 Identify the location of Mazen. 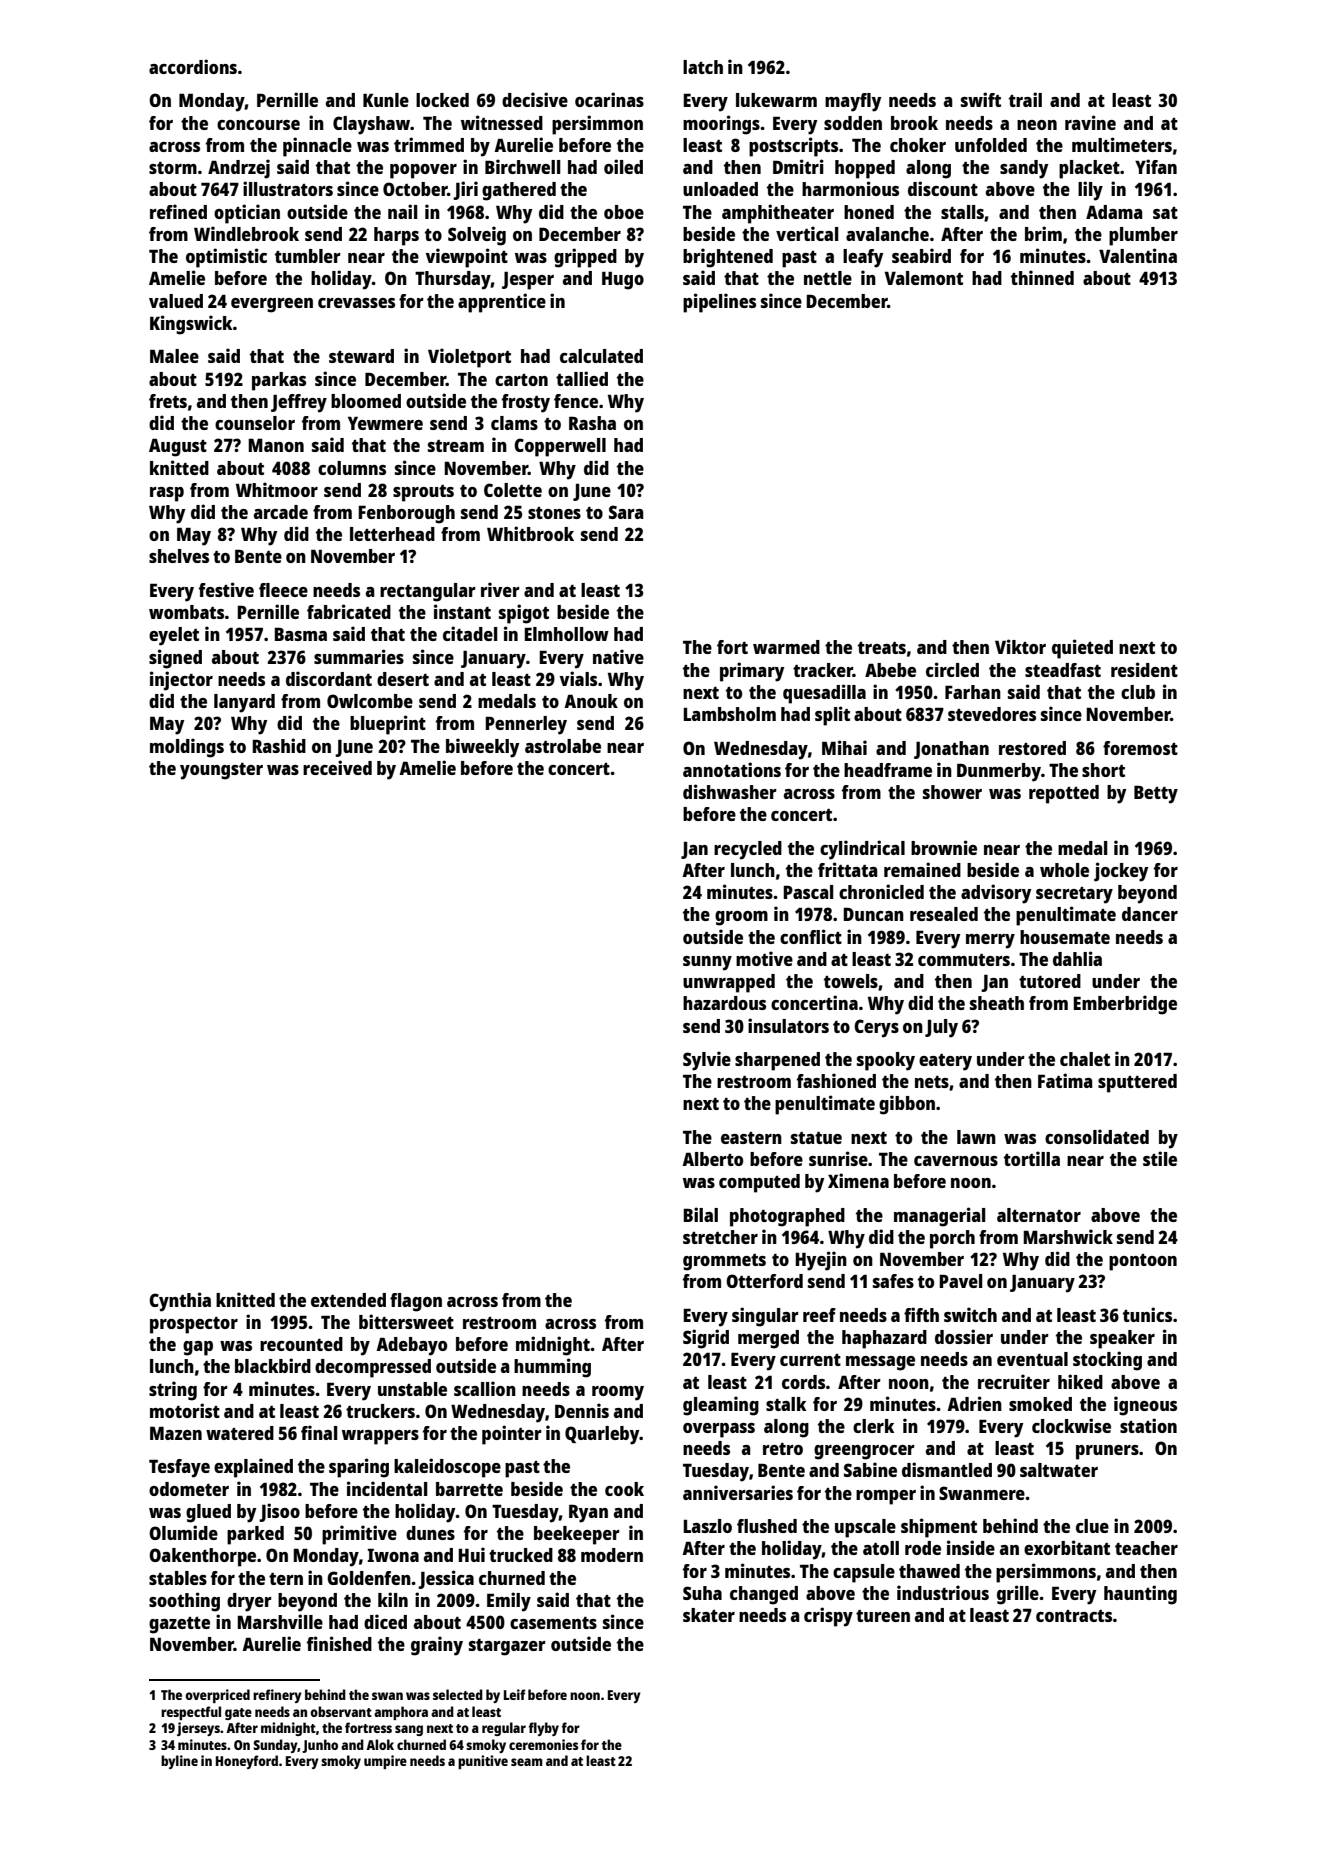
(176, 1433).
